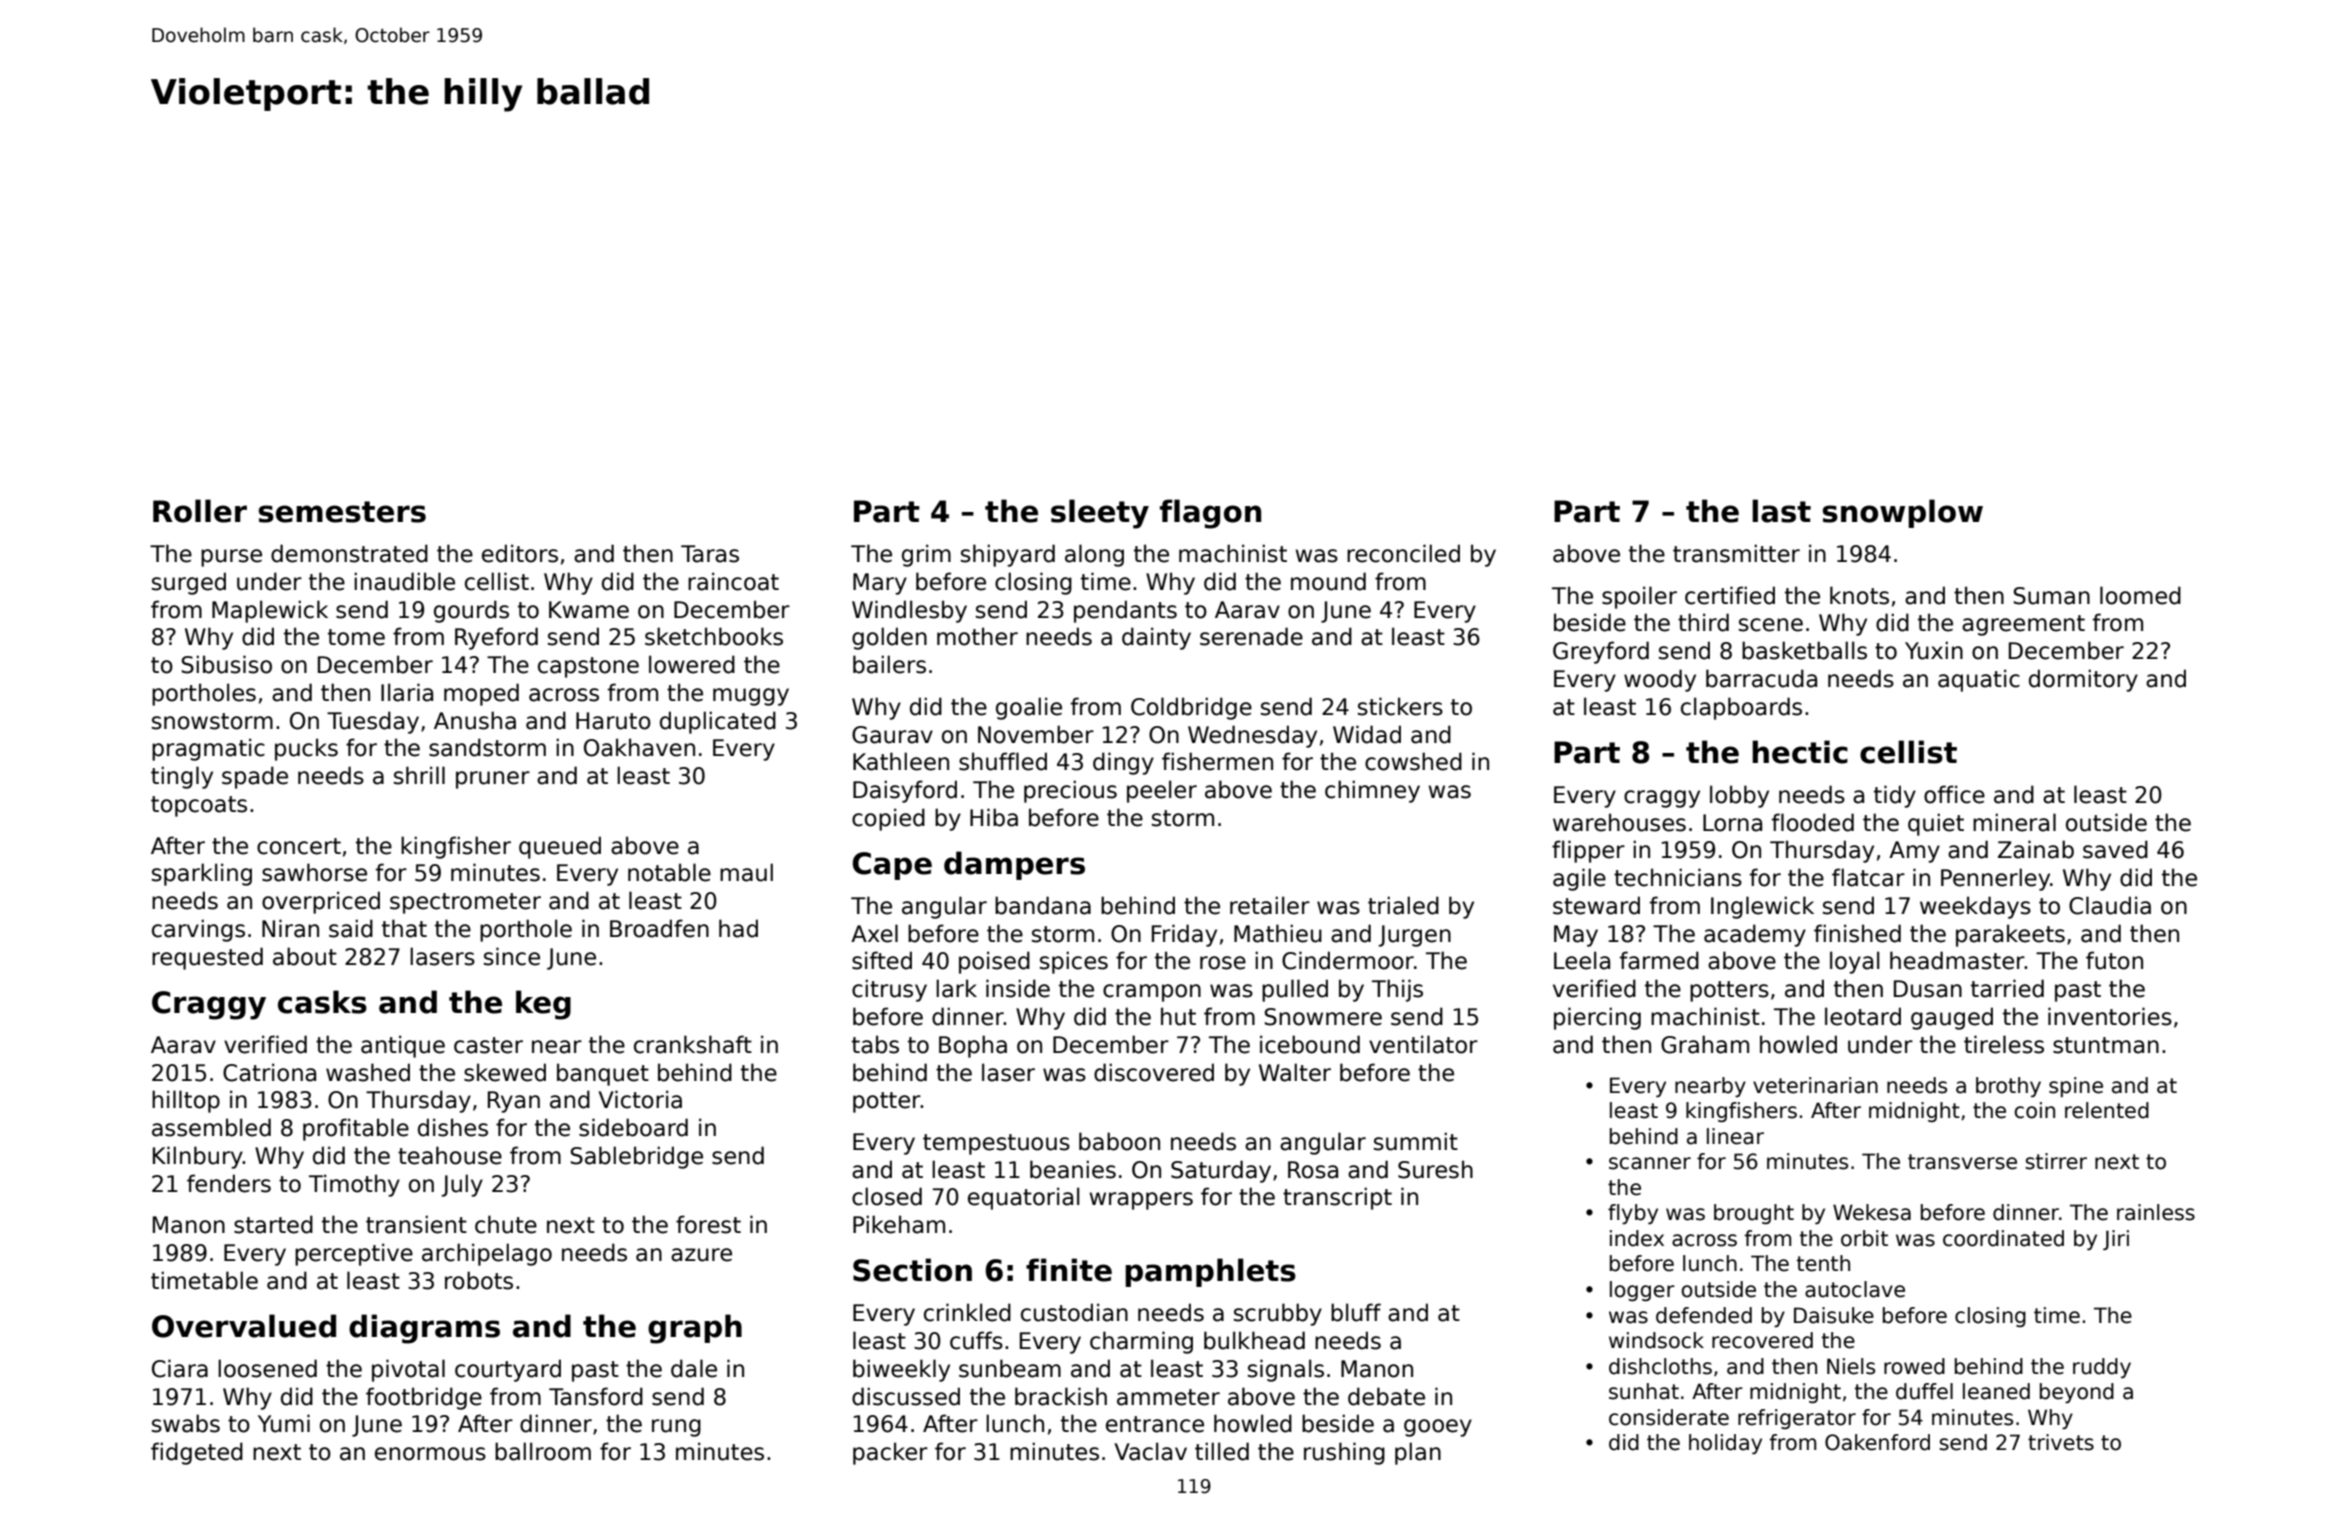  What do you see at coordinates (2114, 960) in the image?
I see `futon` at bounding box center [2114, 960].
